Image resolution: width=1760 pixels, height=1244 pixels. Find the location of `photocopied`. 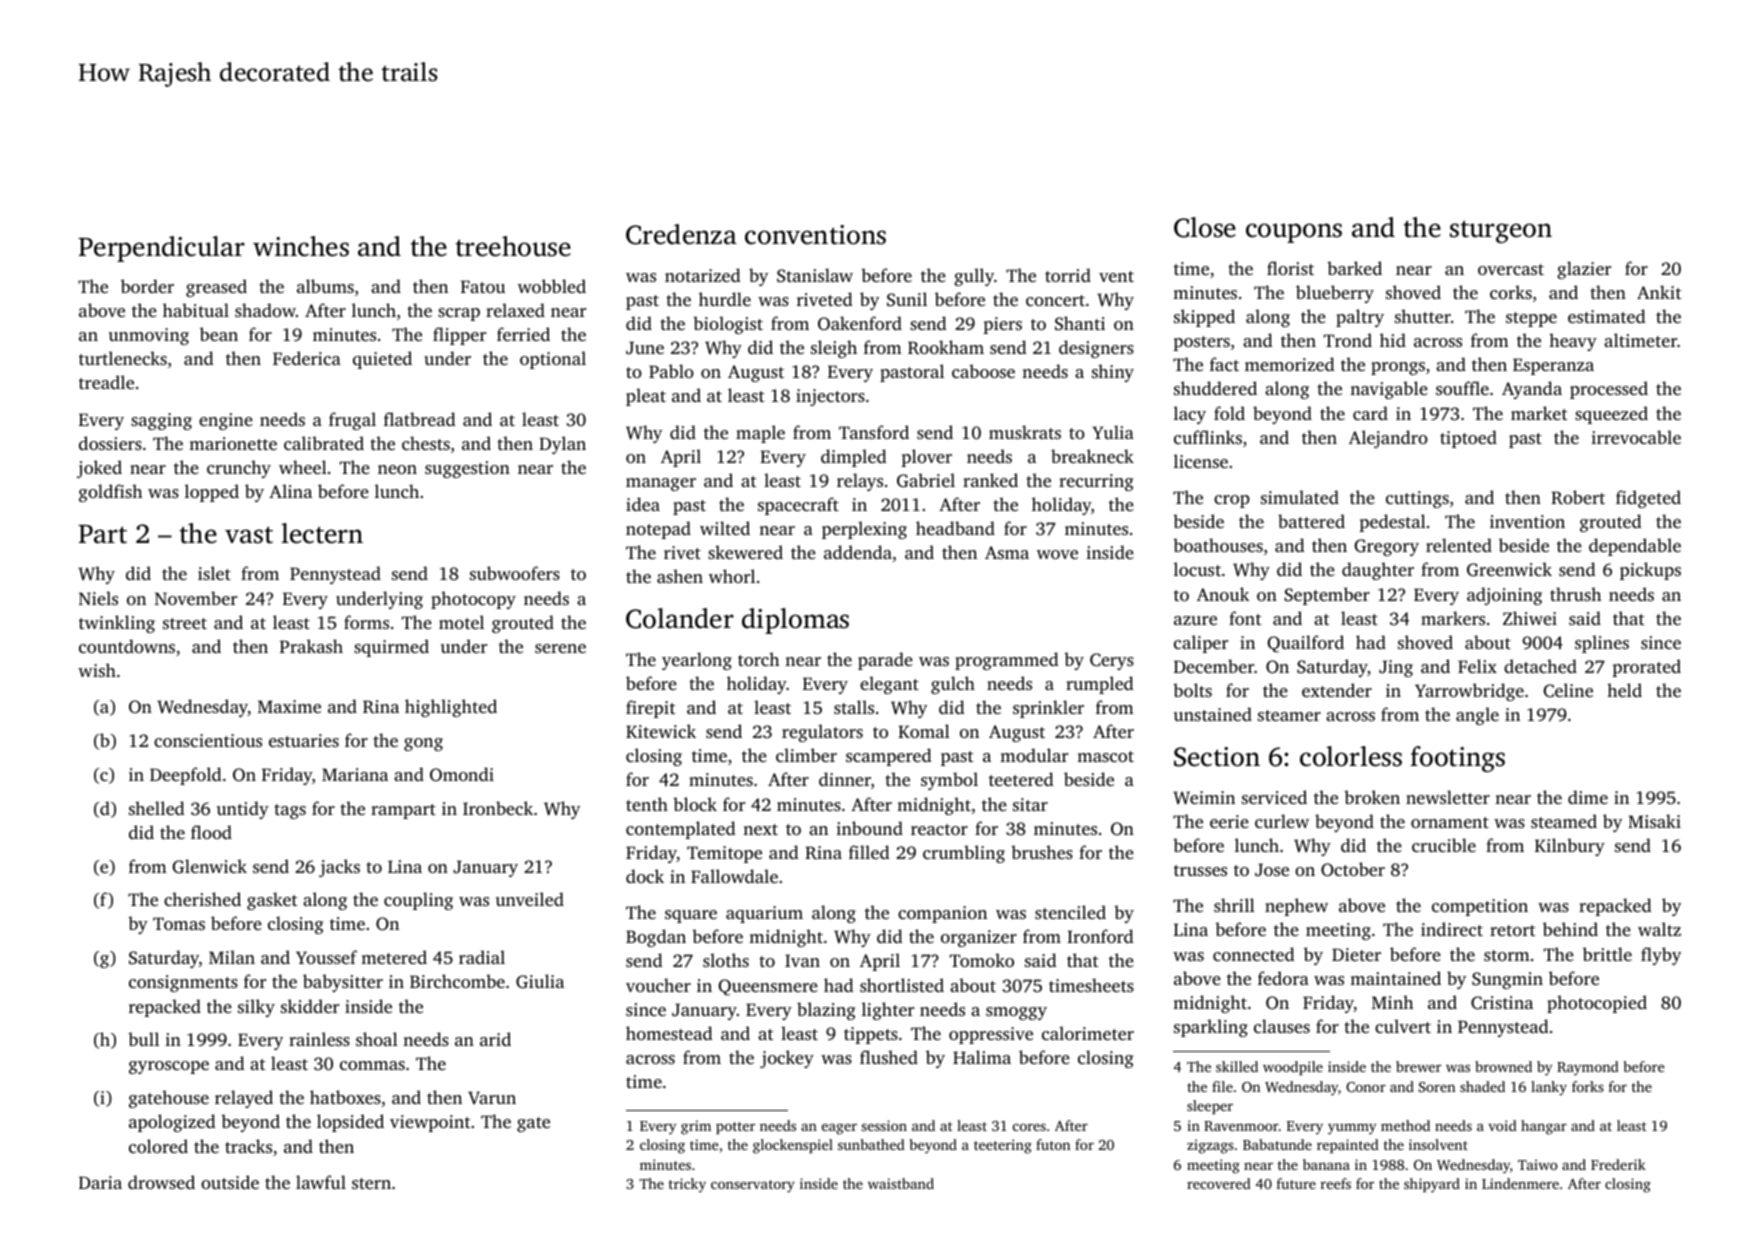

photocopied is located at coordinates (1597, 1004).
